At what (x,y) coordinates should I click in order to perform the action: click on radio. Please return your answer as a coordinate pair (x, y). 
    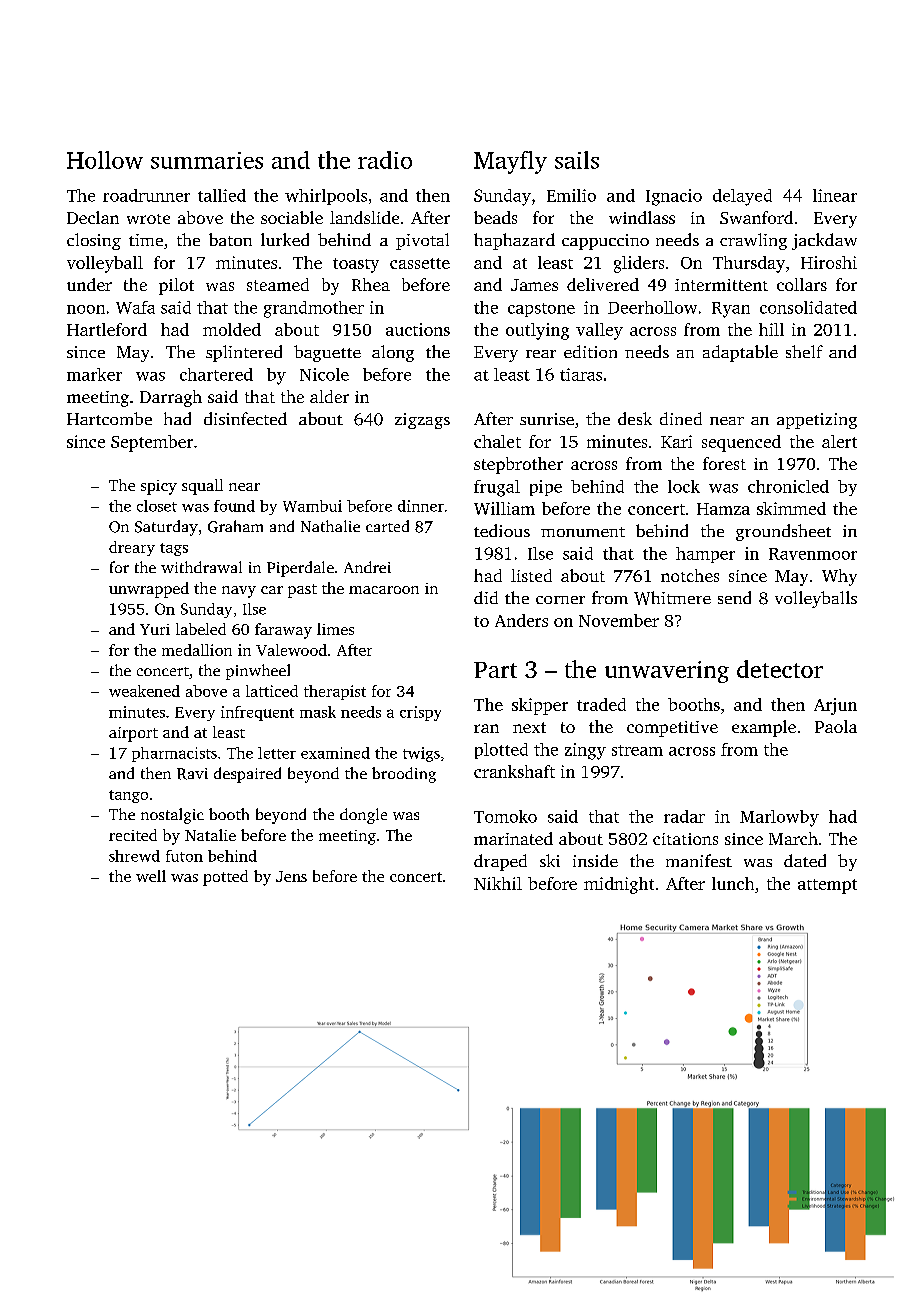
    Looking at the image, I should click on (385, 160).
